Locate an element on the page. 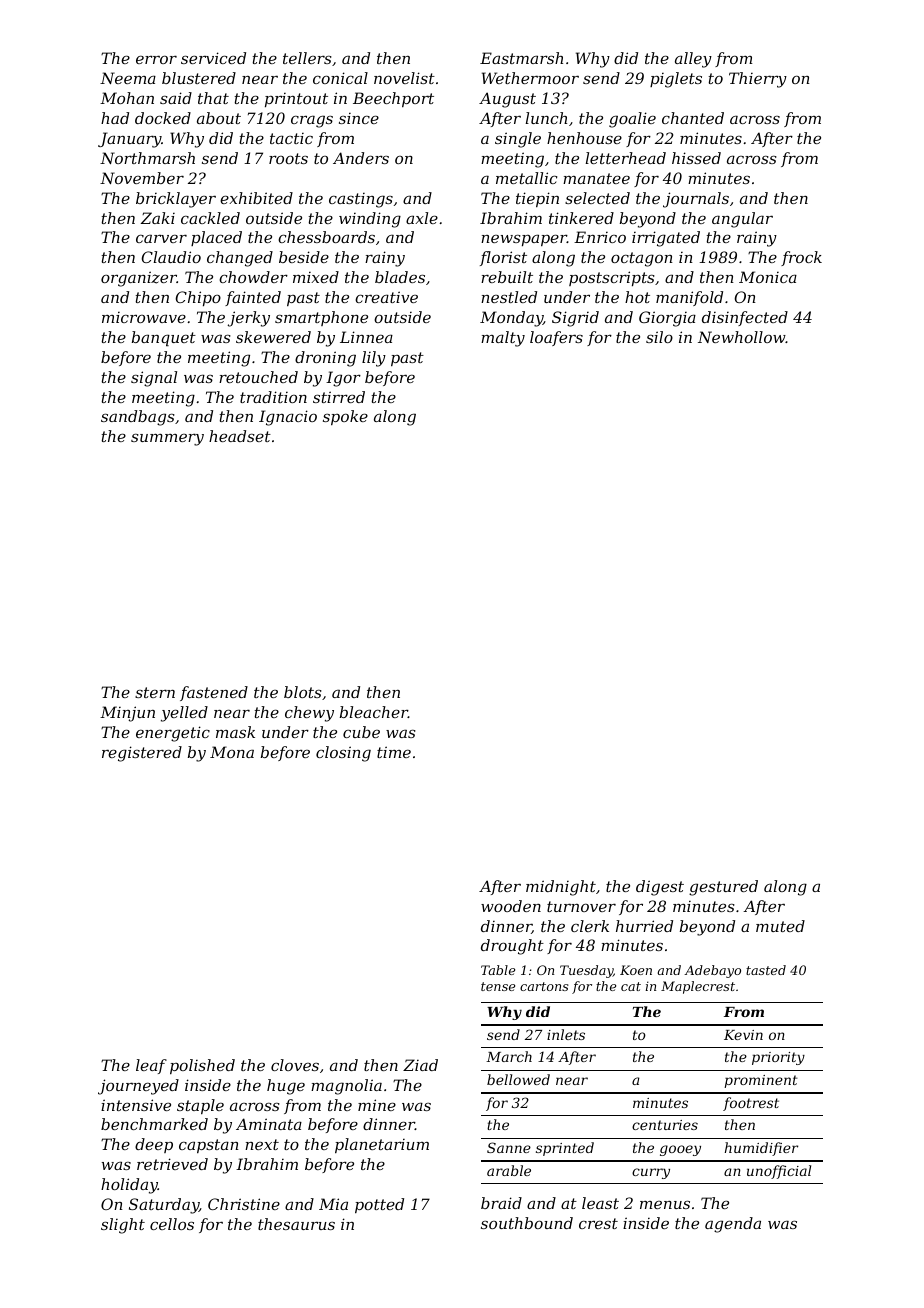 Image resolution: width=924 pixels, height=1308 pixels. axle is located at coordinates (422, 218).
